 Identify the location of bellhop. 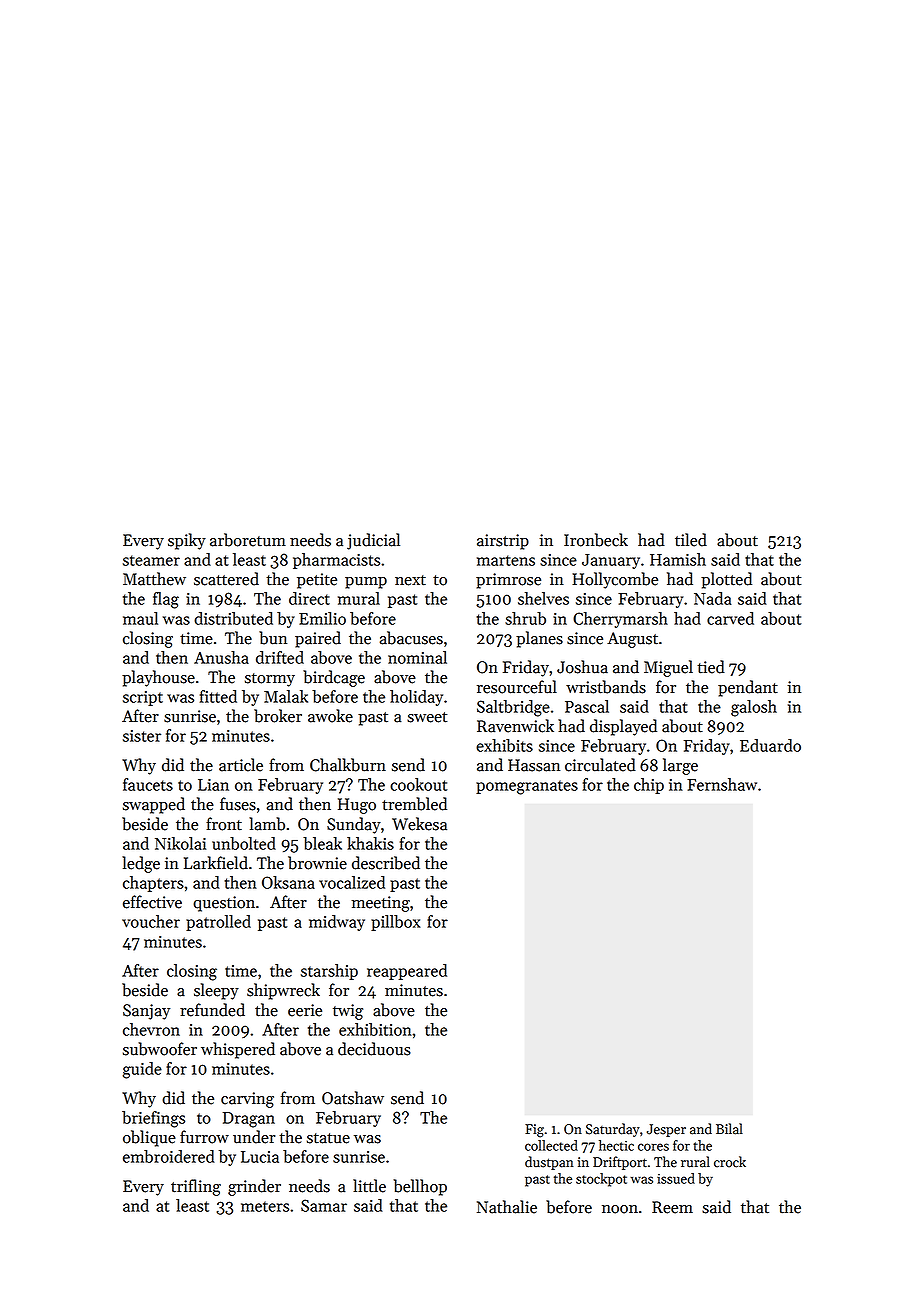
(420, 1187).
